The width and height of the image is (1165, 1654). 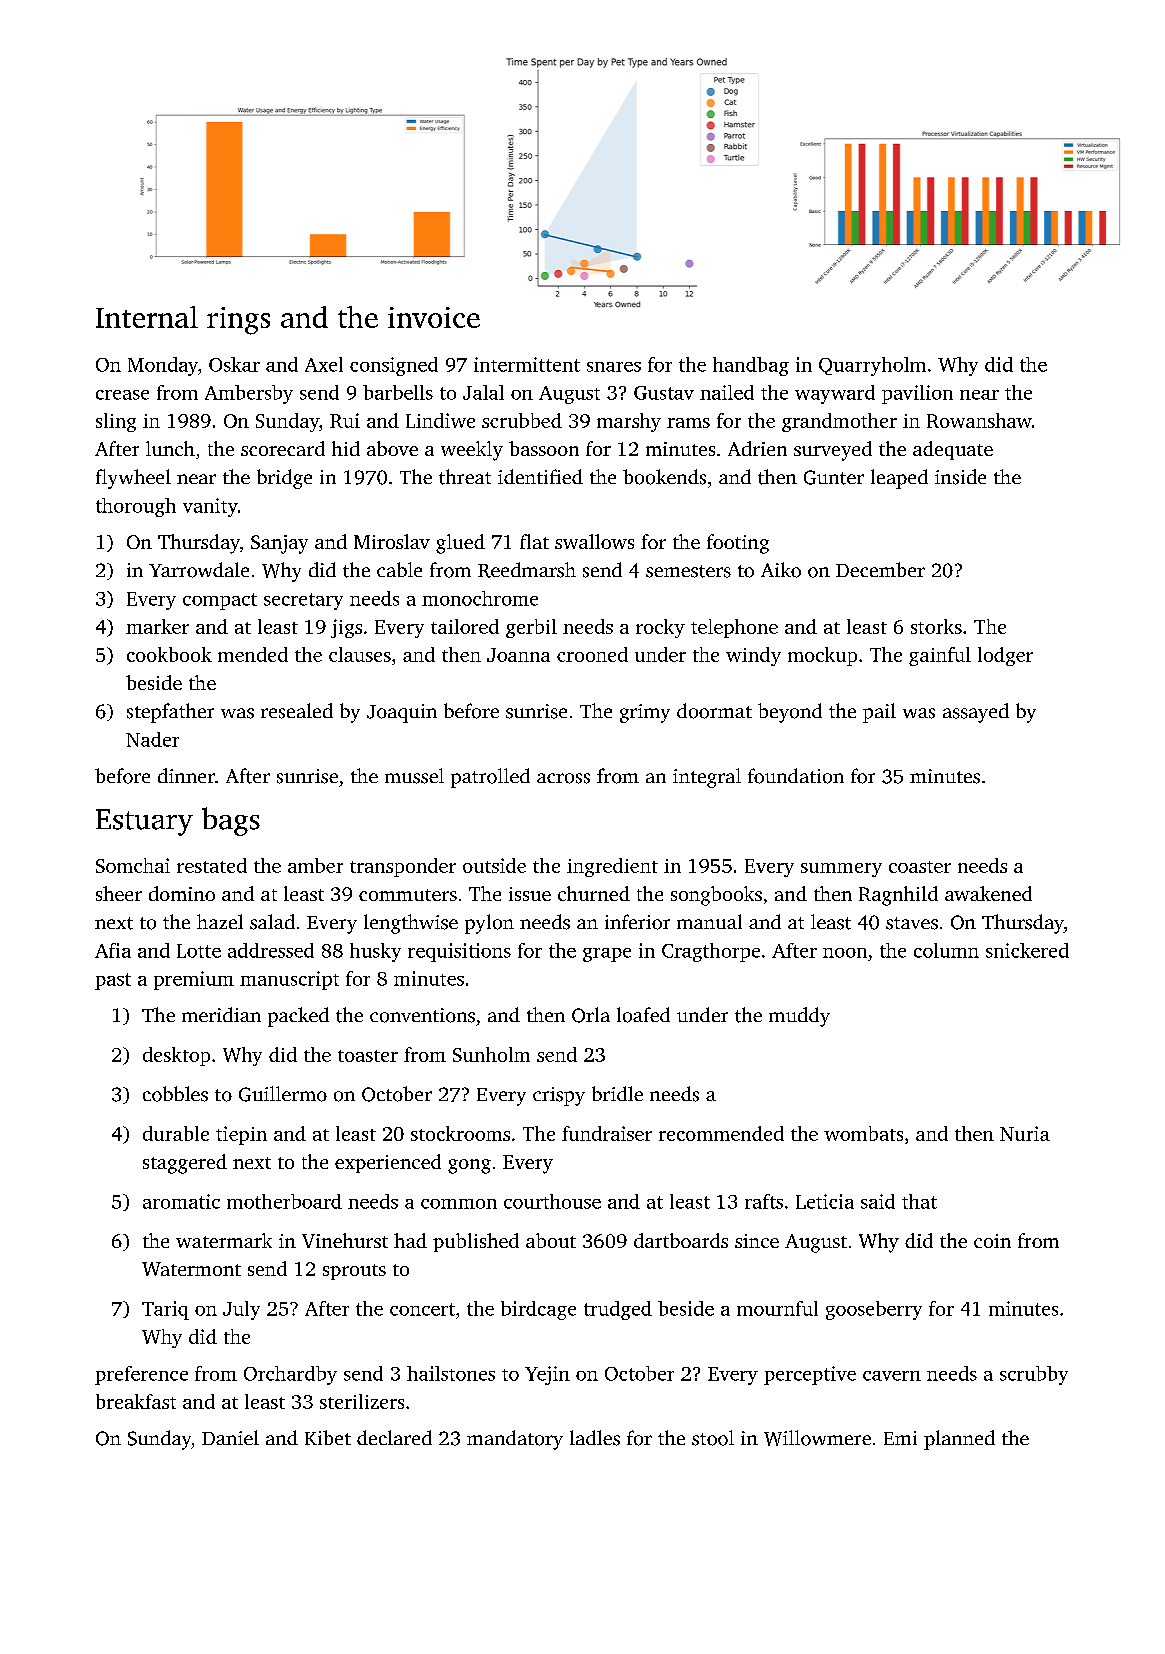 What do you see at coordinates (176, 1056) in the image?
I see `desktop` at bounding box center [176, 1056].
